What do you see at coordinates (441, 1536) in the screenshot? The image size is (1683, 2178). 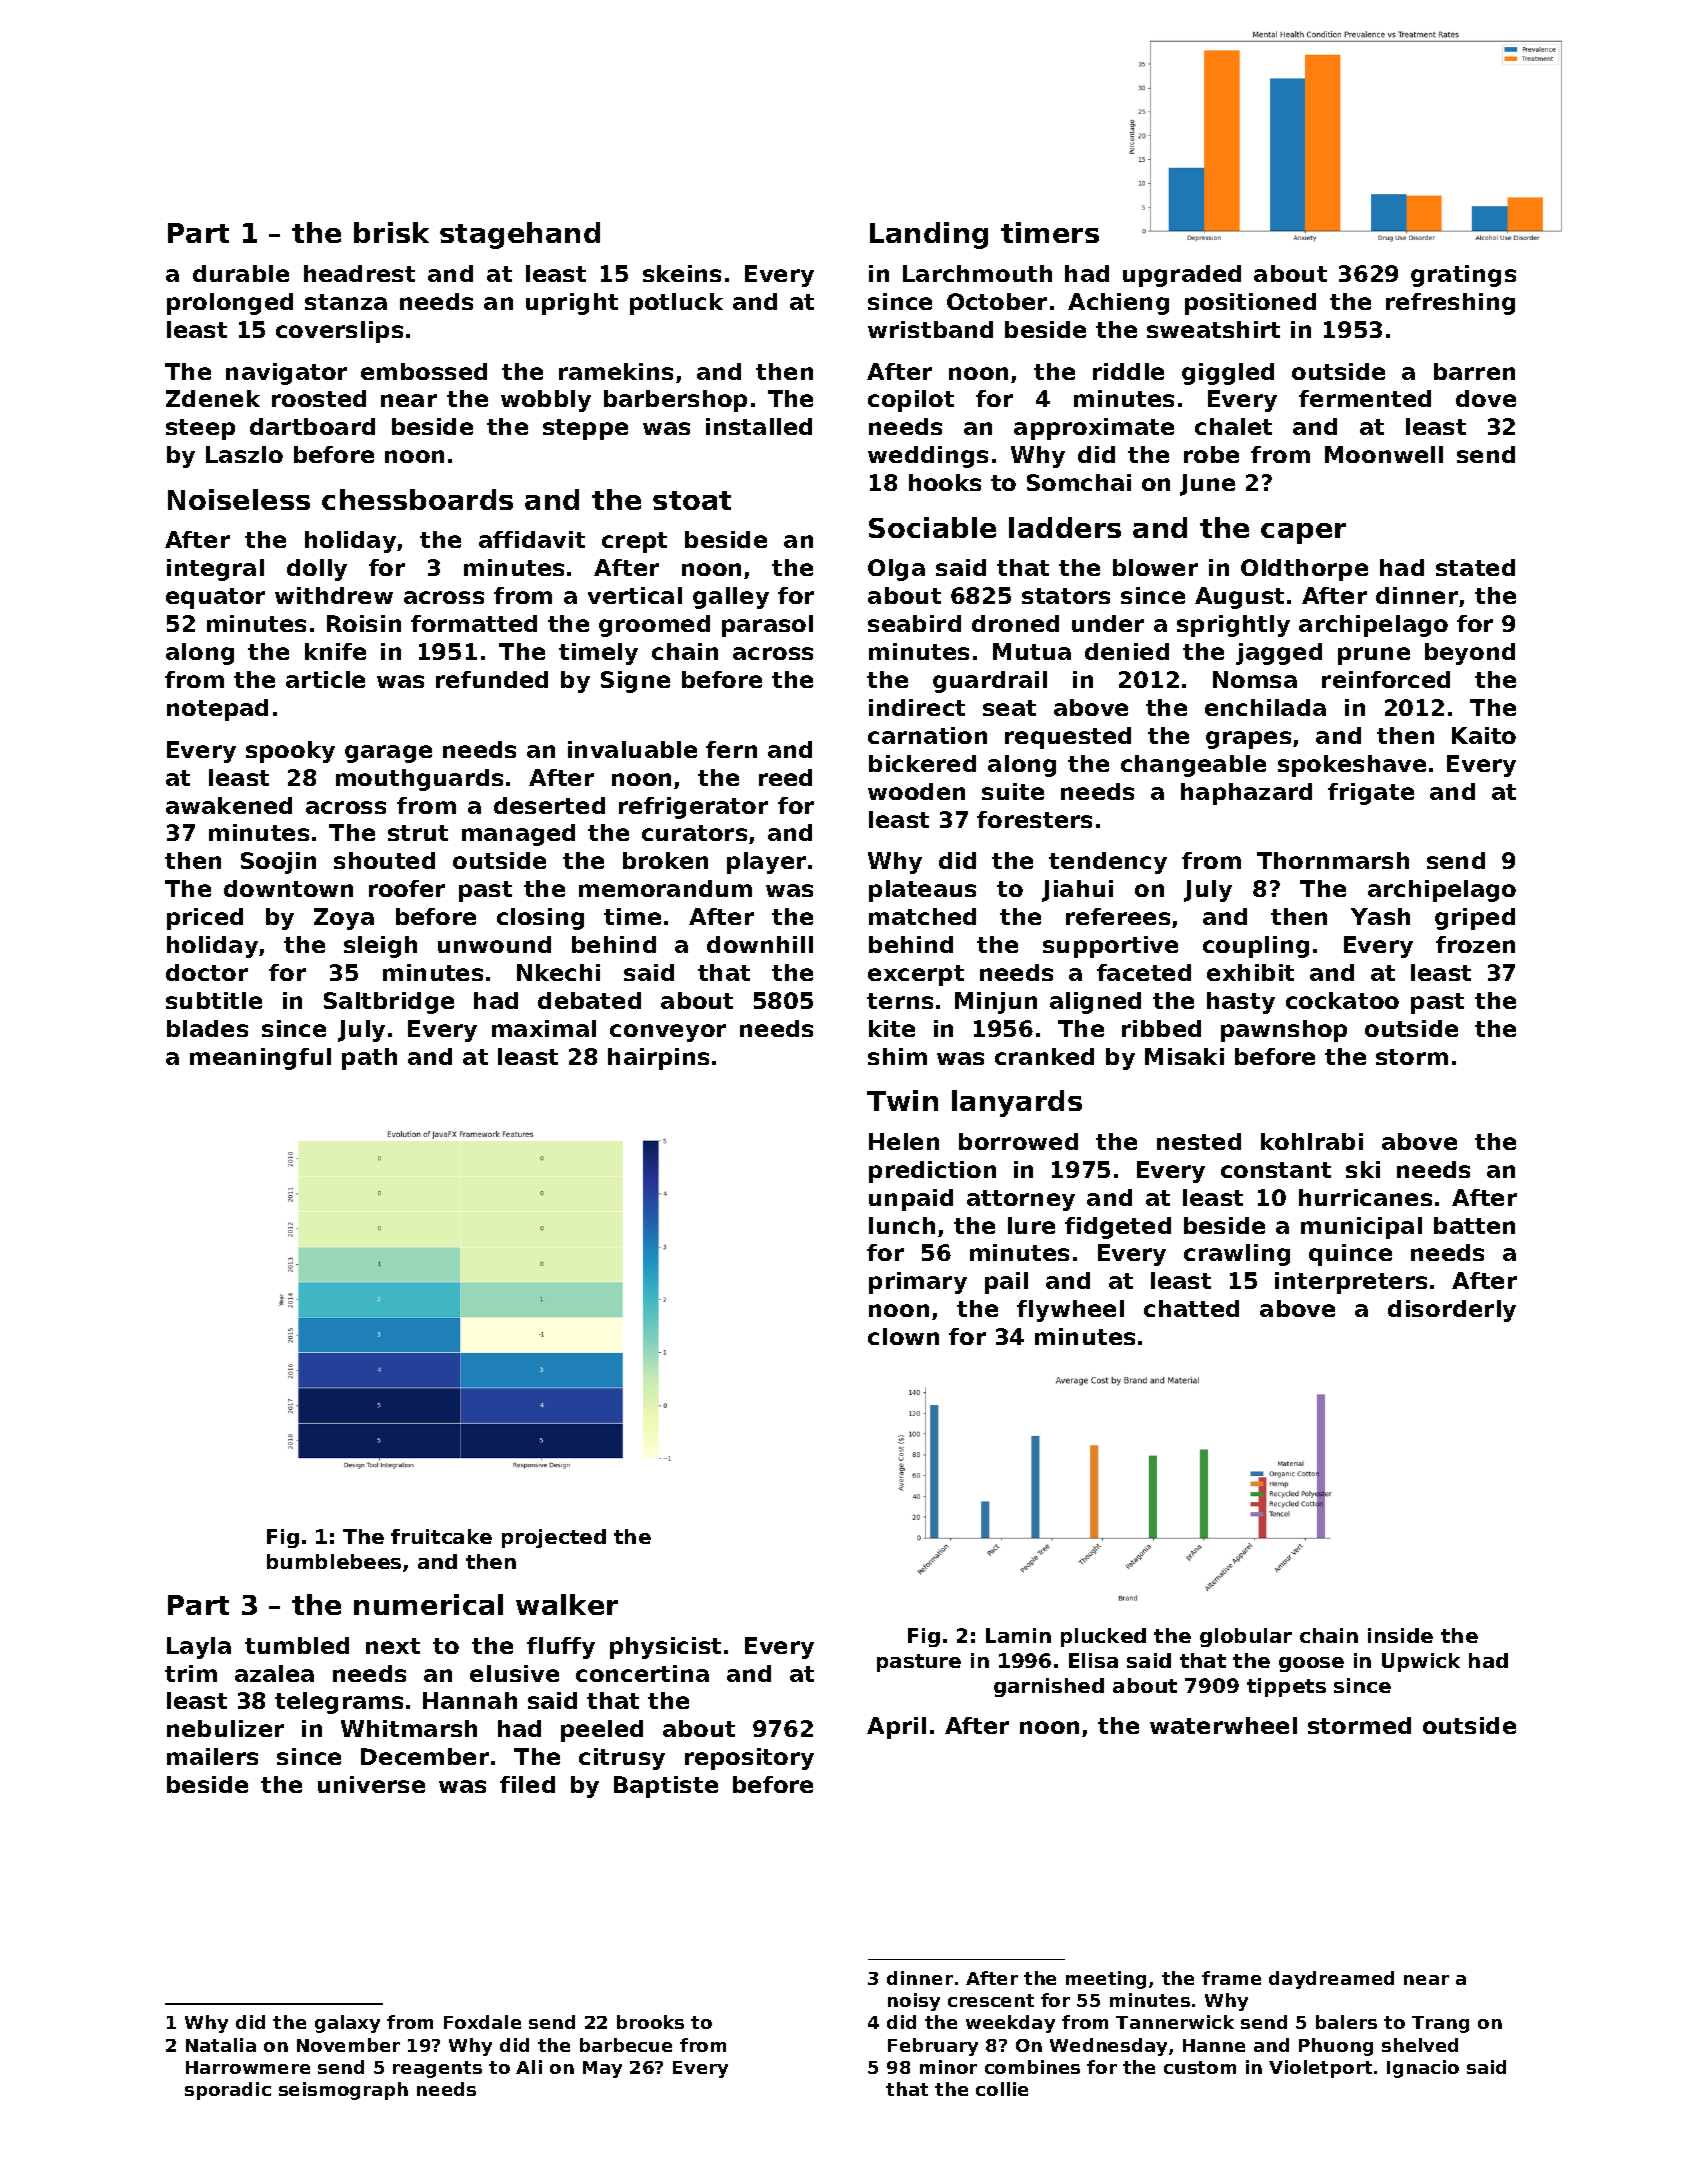 I see `fruitcake` at bounding box center [441, 1536].
